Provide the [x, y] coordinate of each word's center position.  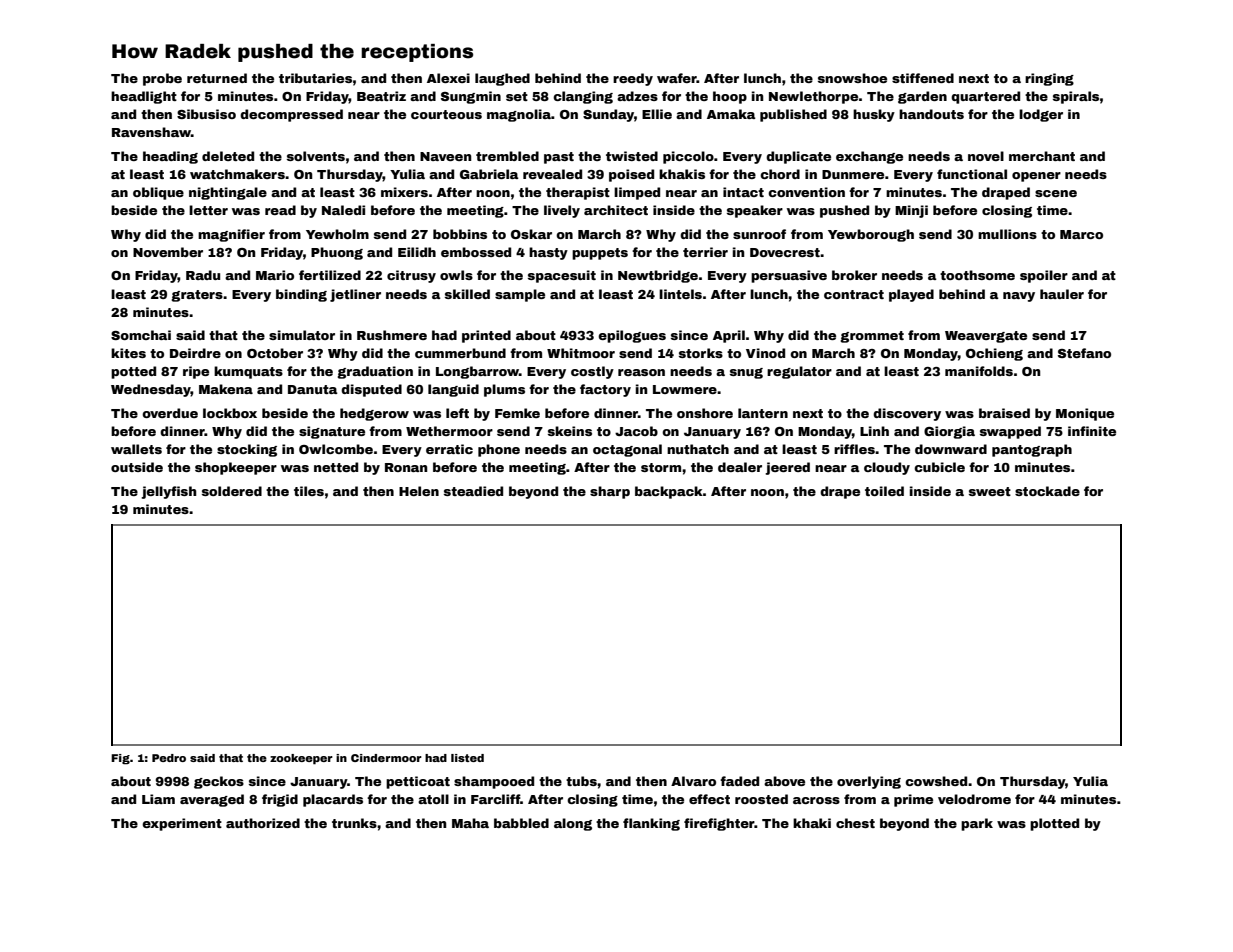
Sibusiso [206, 114]
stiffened [923, 78]
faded [739, 781]
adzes [637, 96]
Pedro [169, 758]
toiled [884, 491]
